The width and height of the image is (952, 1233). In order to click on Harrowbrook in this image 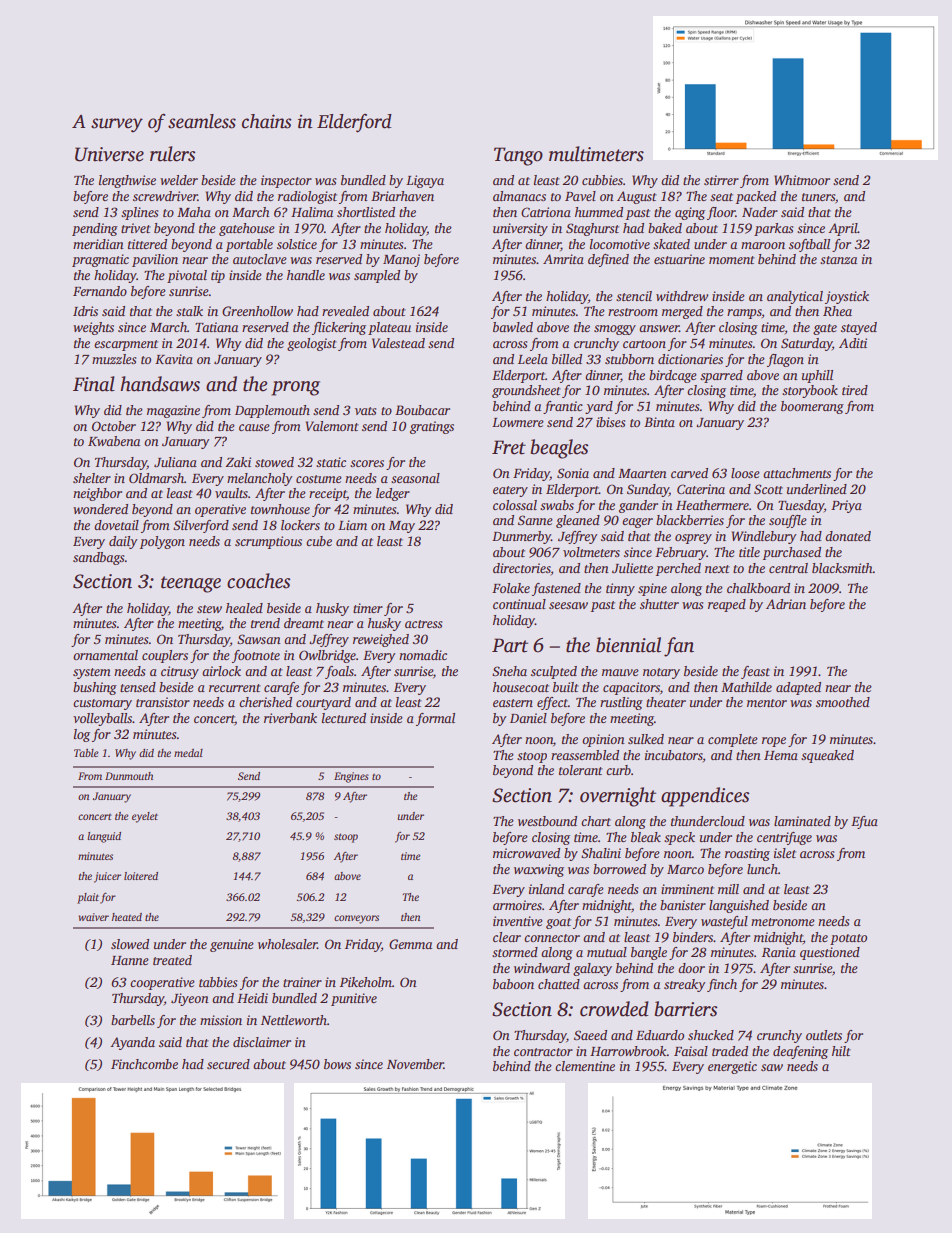, I will do `click(628, 1051)`.
